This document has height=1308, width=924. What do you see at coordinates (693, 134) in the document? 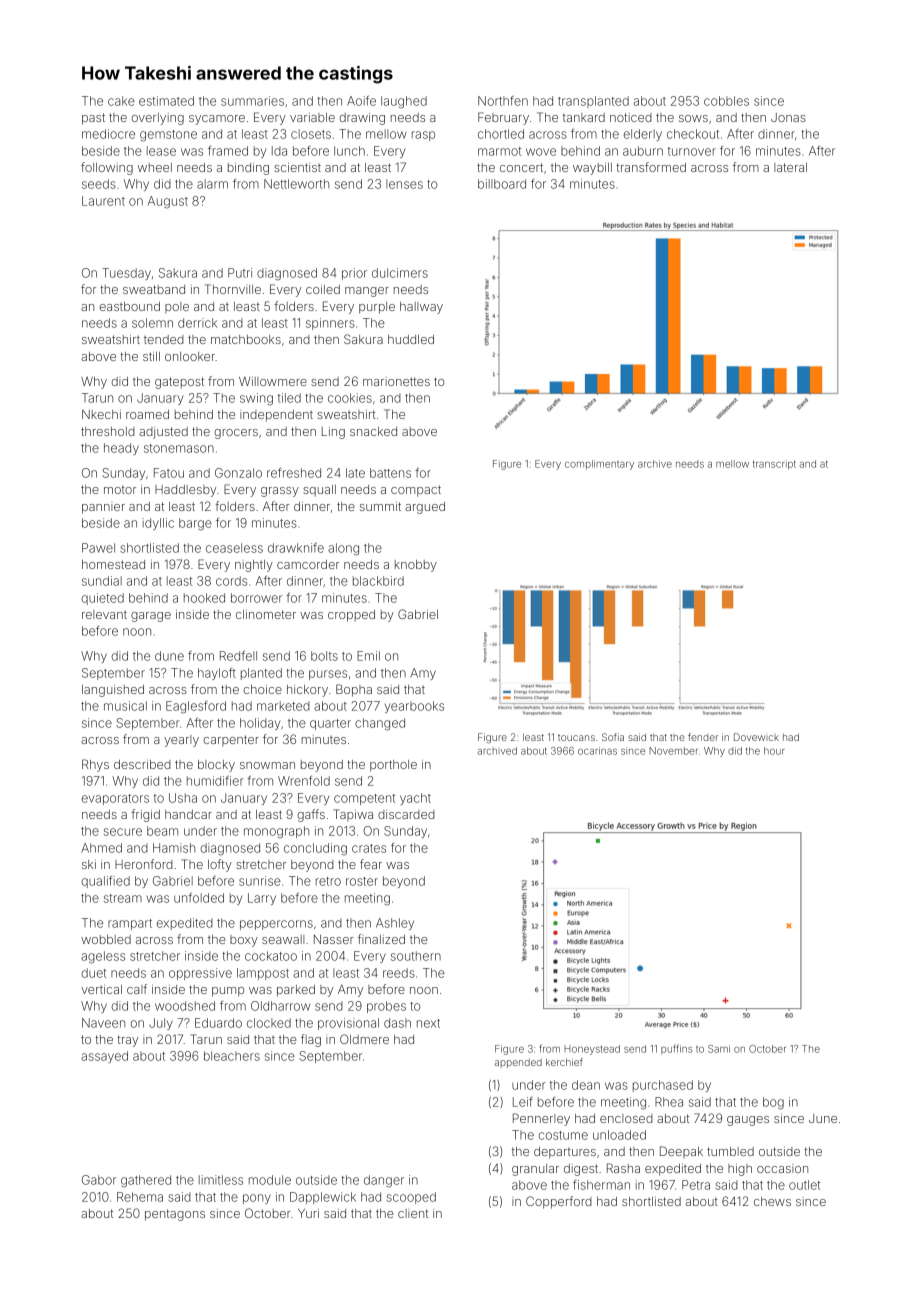
I see `checkout` at bounding box center [693, 134].
